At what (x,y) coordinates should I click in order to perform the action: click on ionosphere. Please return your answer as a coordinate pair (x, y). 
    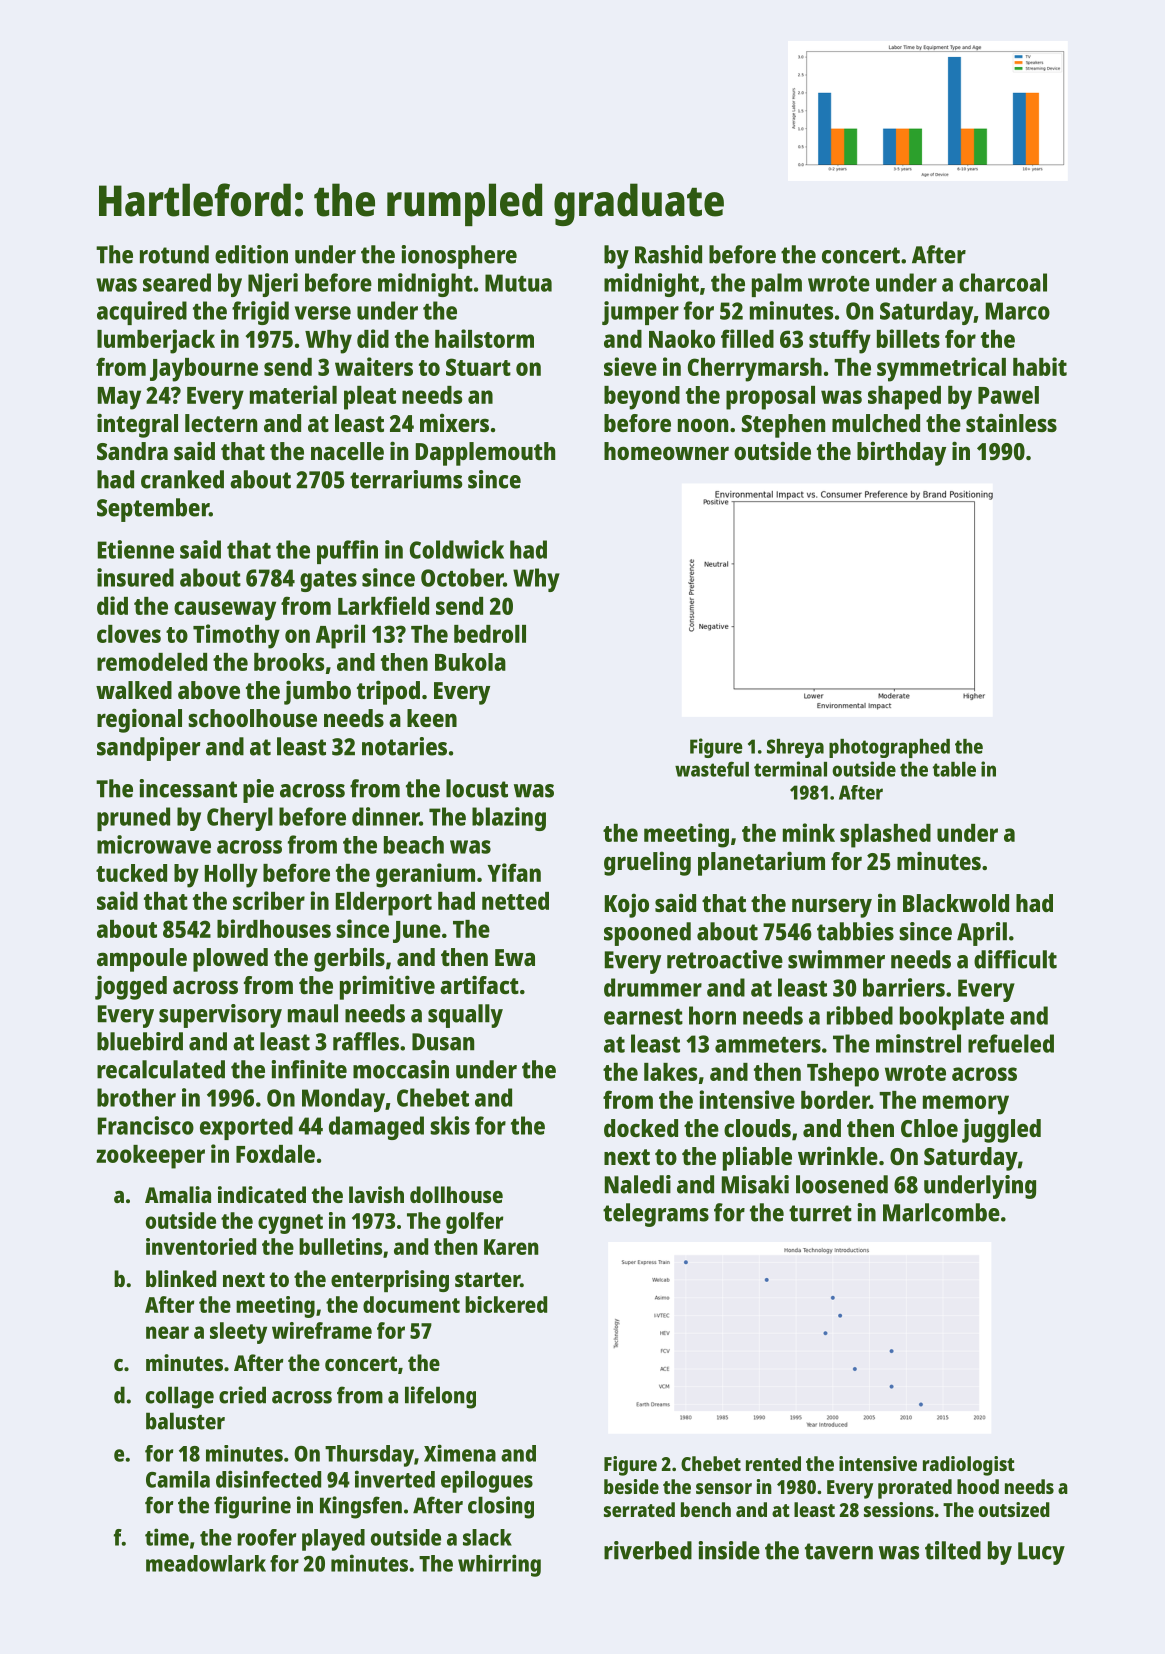
    Looking at the image, I should click on (459, 257).
